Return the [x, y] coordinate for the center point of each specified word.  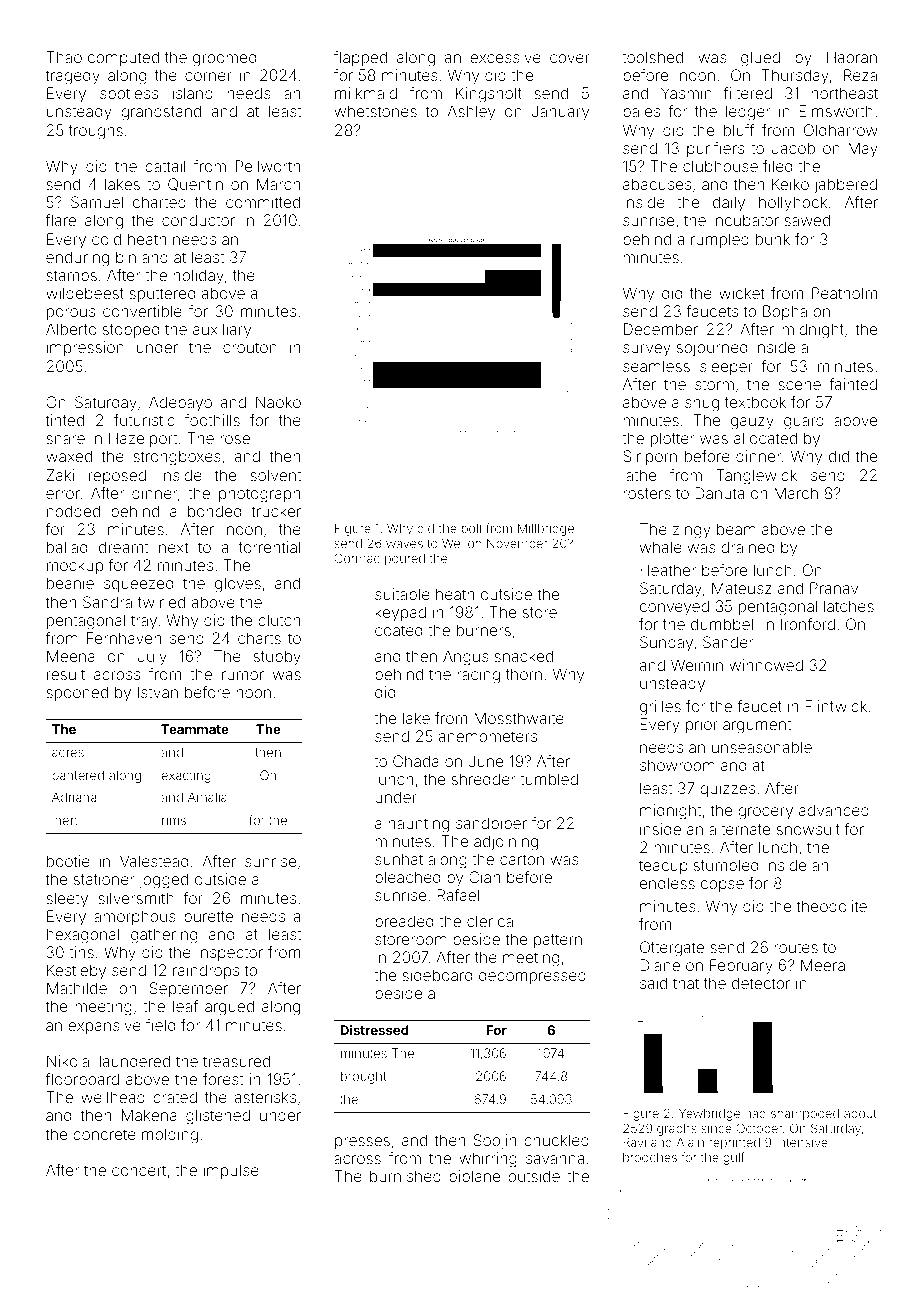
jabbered [845, 185]
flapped [360, 58]
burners [484, 630]
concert [139, 1170]
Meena [71, 656]
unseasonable [762, 747]
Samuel [97, 202]
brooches [650, 1157]
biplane [474, 1177]
